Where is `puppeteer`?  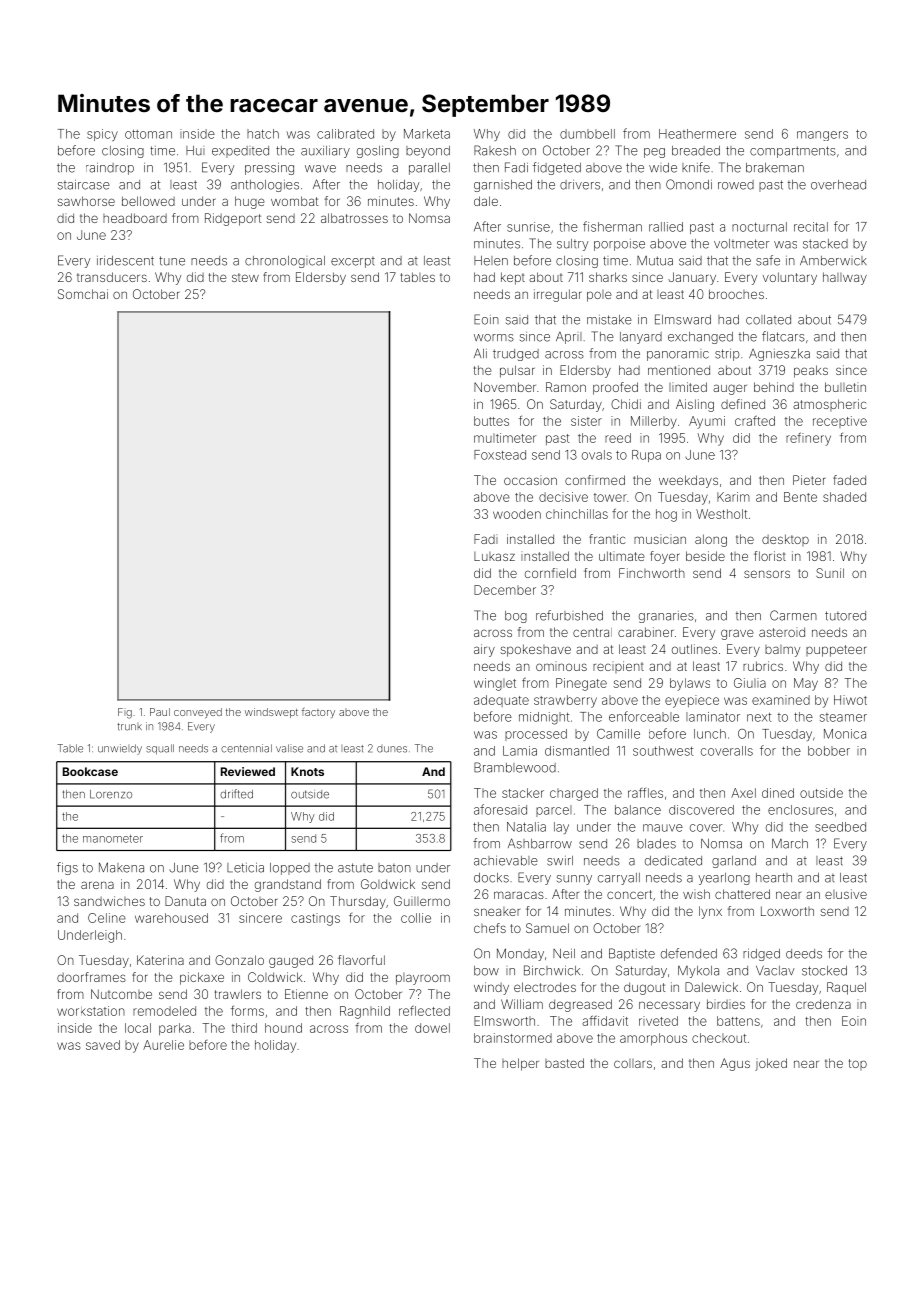 puppeteer is located at coordinates (836, 651).
